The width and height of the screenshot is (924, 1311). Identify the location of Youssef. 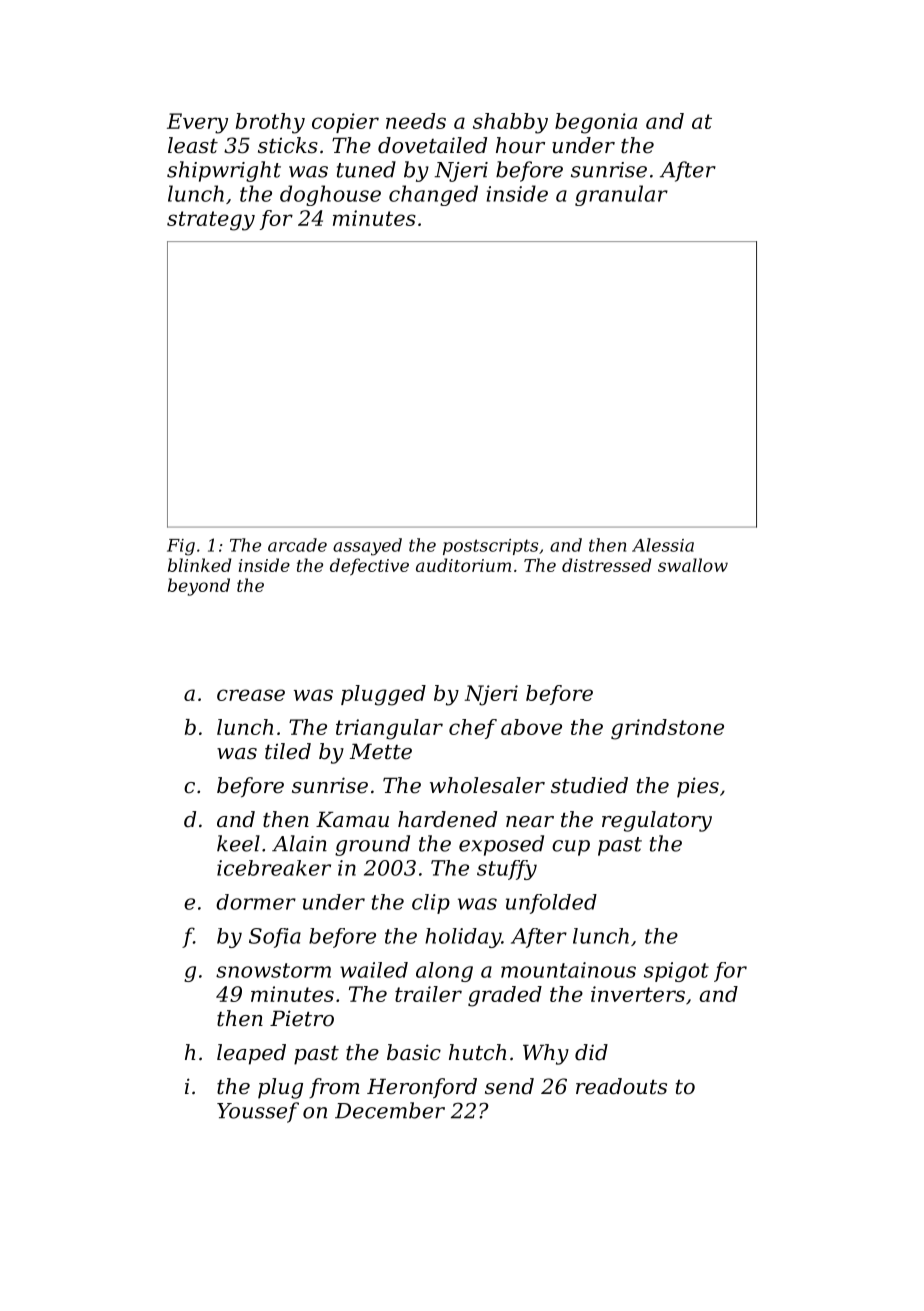
(258, 1112).
